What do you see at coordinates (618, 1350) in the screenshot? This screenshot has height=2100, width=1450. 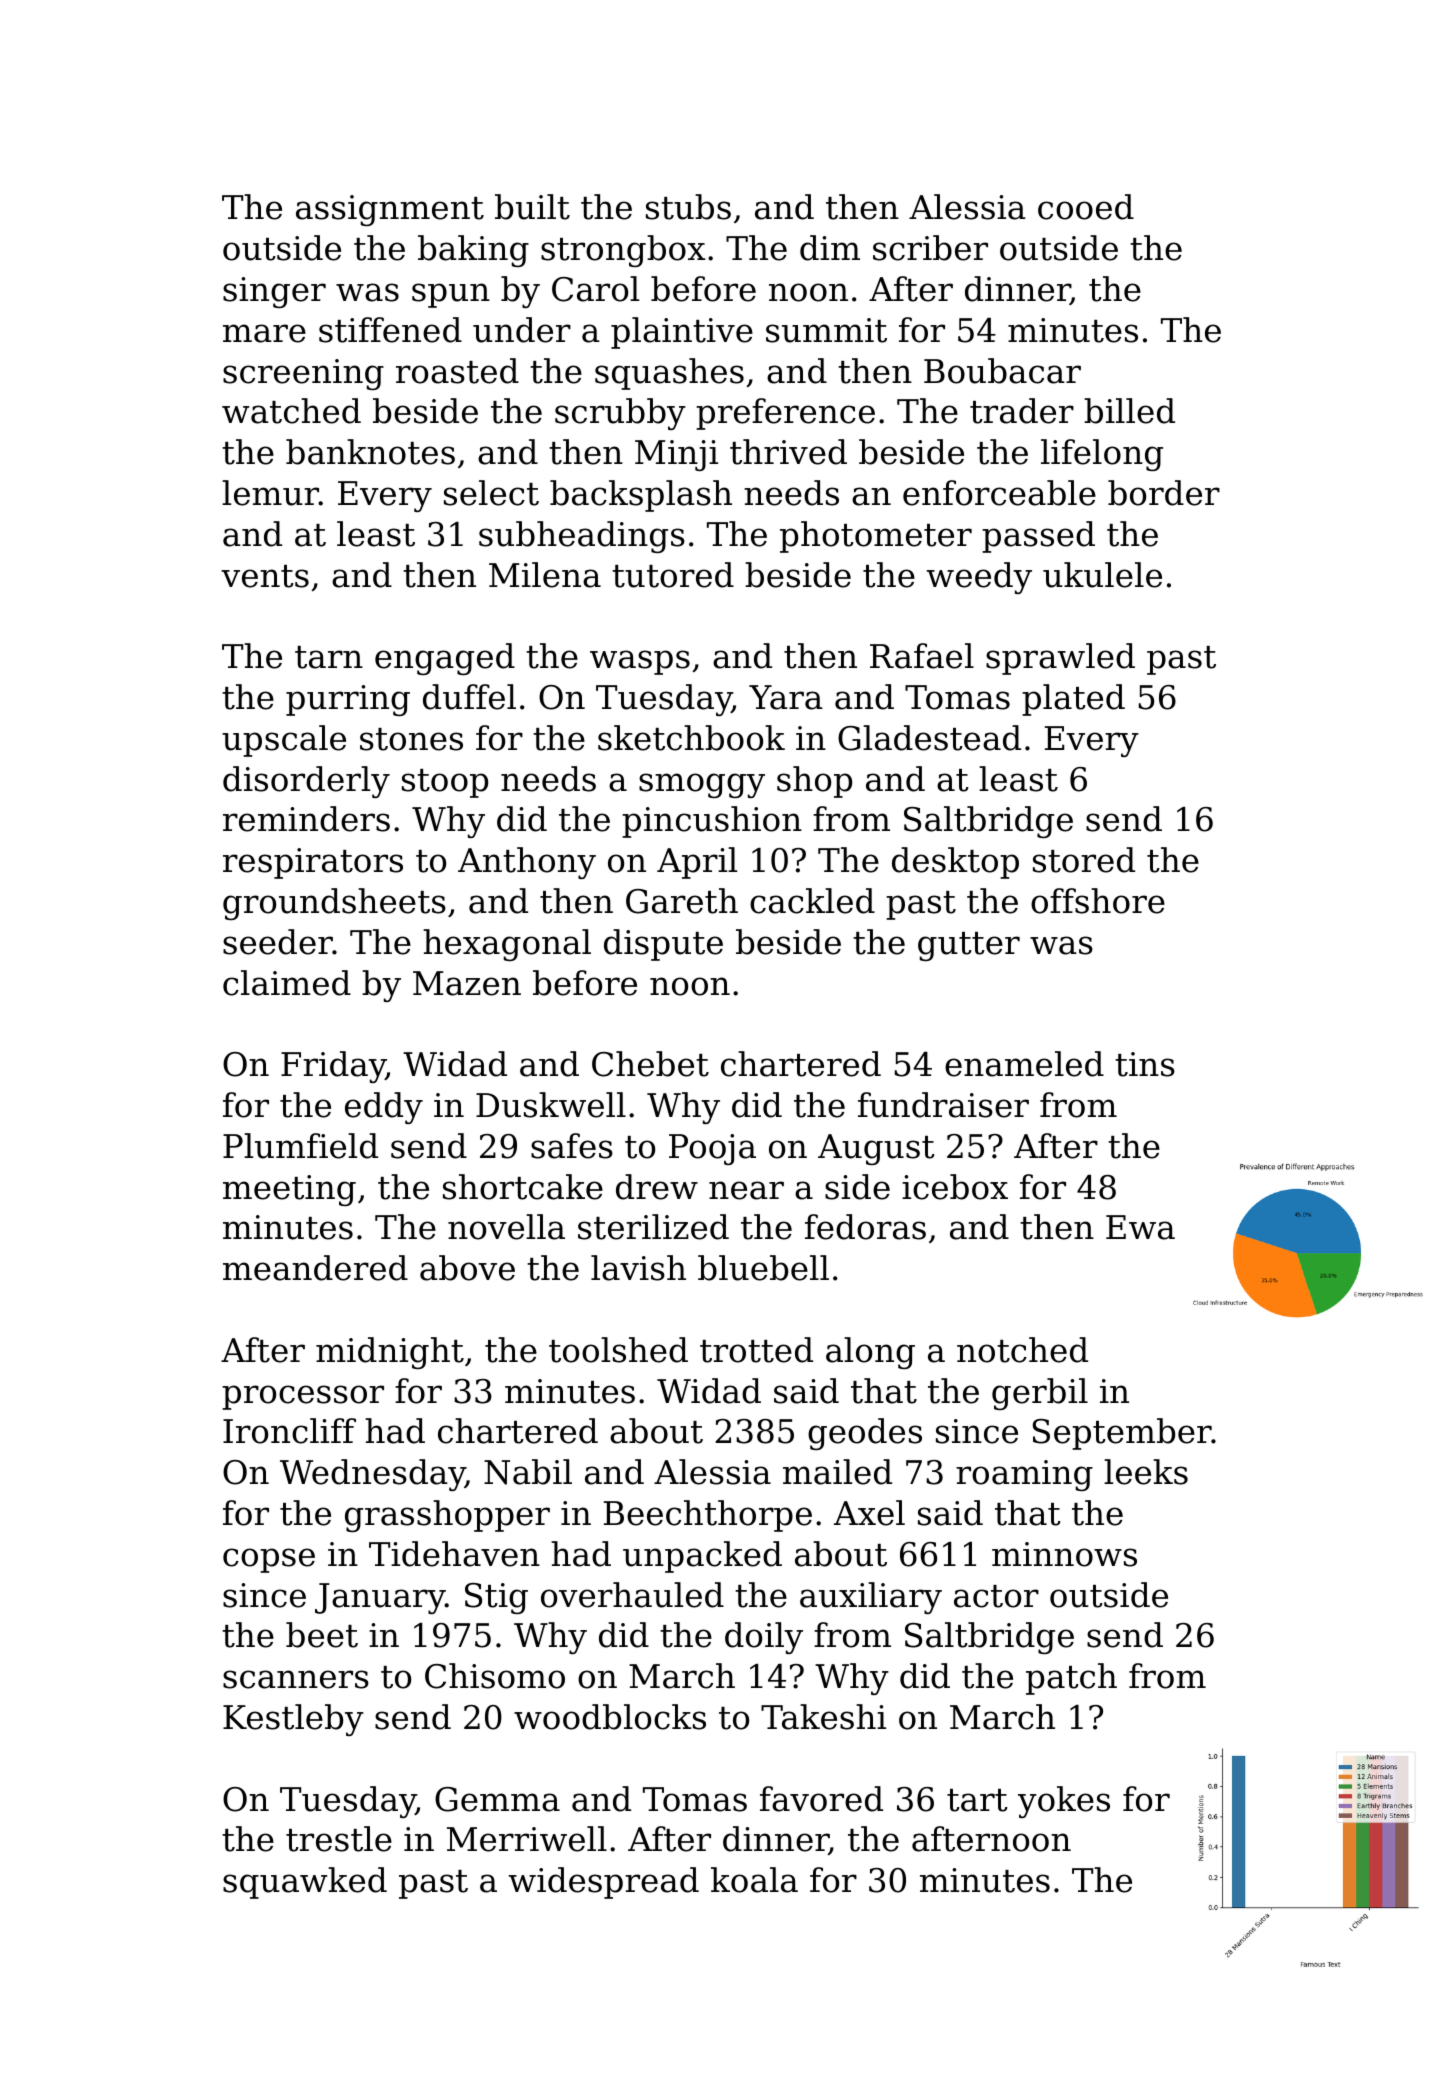 I see `toolshed` at bounding box center [618, 1350].
